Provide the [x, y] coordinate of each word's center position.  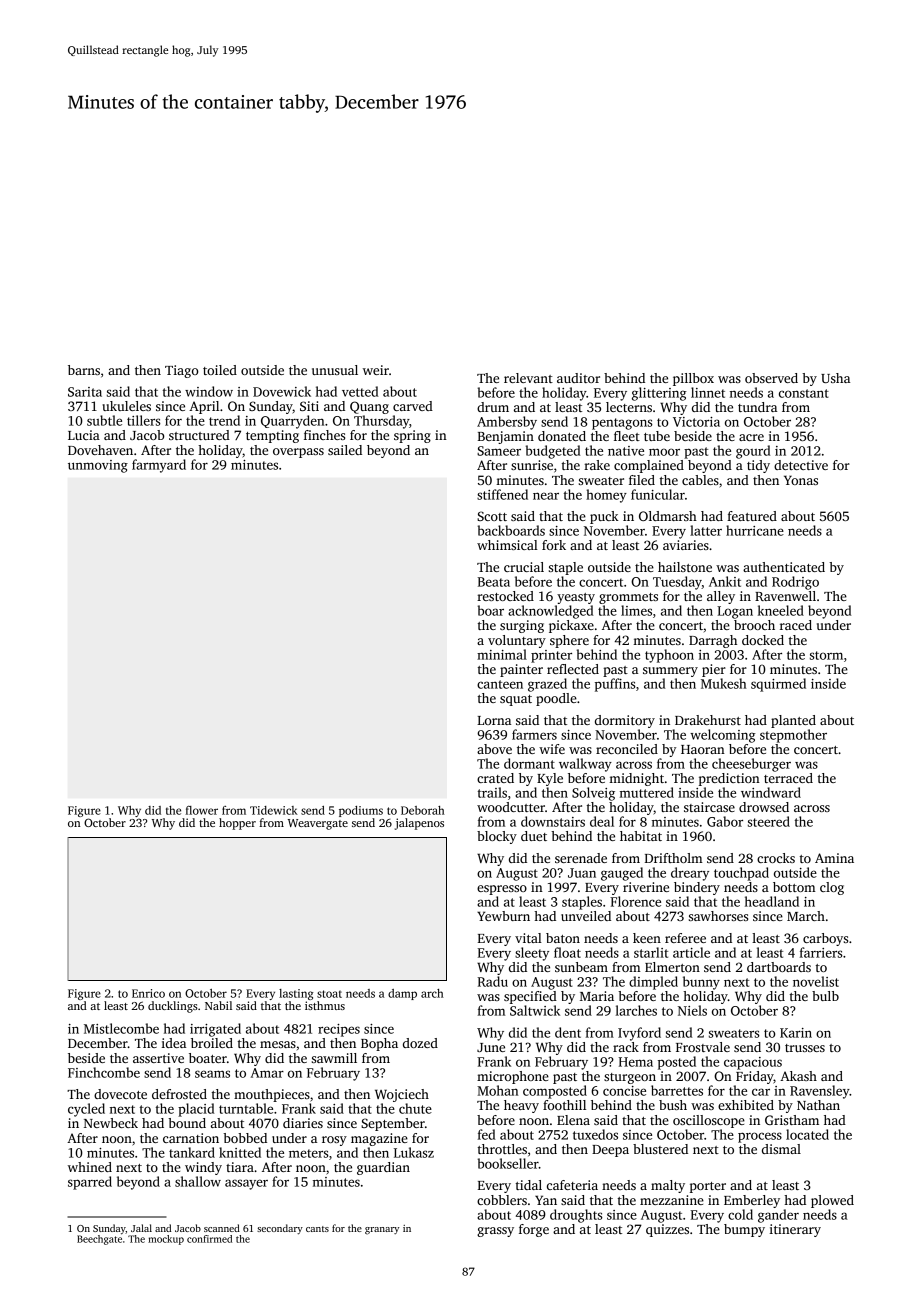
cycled [86, 1110]
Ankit [725, 581]
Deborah [423, 810]
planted [793, 721]
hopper [237, 824]
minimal [502, 654]
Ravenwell [785, 596]
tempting [272, 436]
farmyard [159, 466]
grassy [495, 1232]
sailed [345, 450]
